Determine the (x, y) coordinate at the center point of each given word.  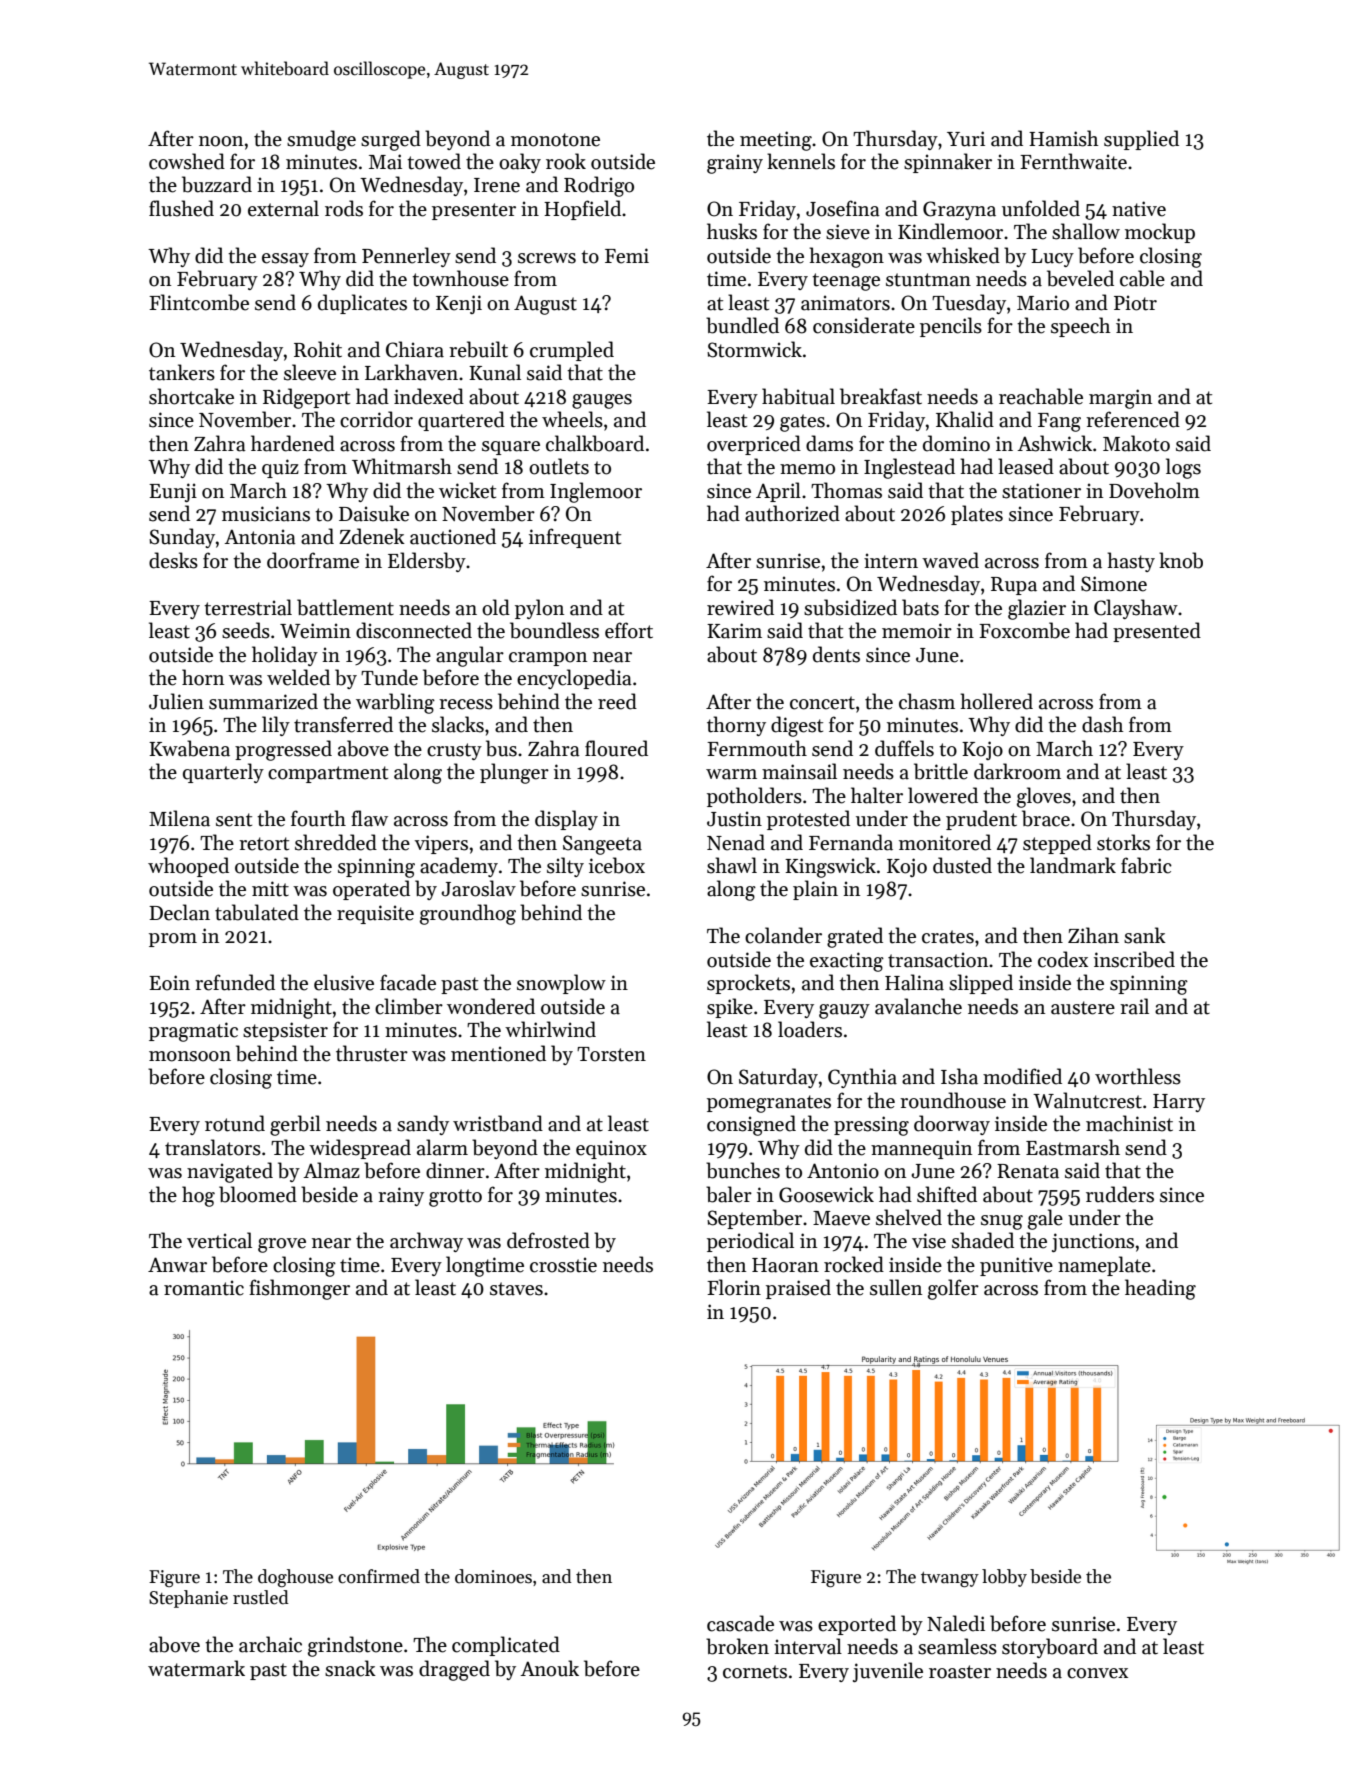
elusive (344, 982)
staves (516, 1289)
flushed (181, 208)
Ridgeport (306, 398)
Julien (176, 701)
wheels (572, 419)
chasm (927, 701)
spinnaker (948, 163)
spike (730, 1008)
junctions (1093, 1242)
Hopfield (582, 210)
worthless (1138, 1076)
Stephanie (188, 1599)
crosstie (563, 1265)
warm (731, 774)
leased (1026, 466)
